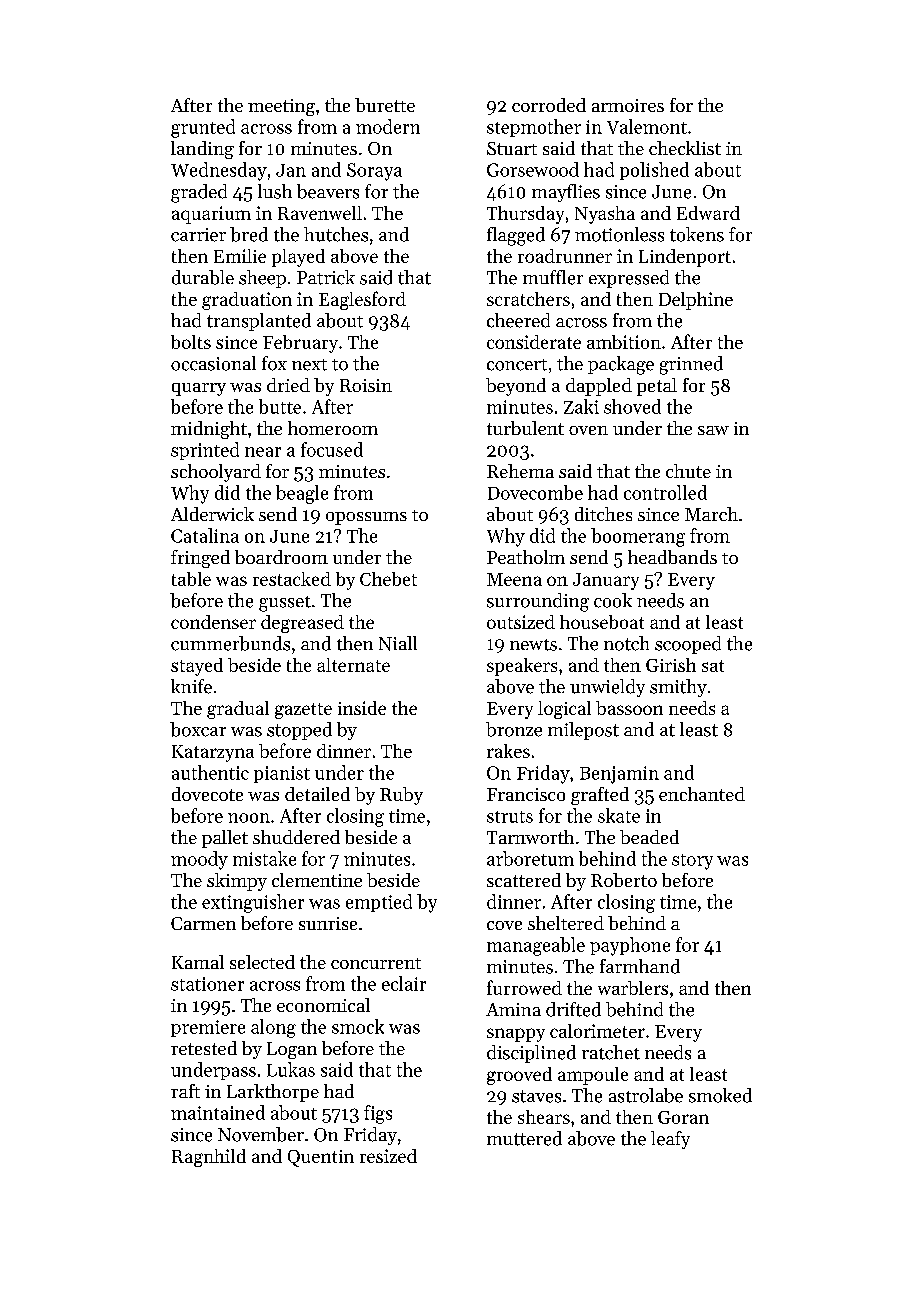  I want to click on durable, so click(203, 277).
